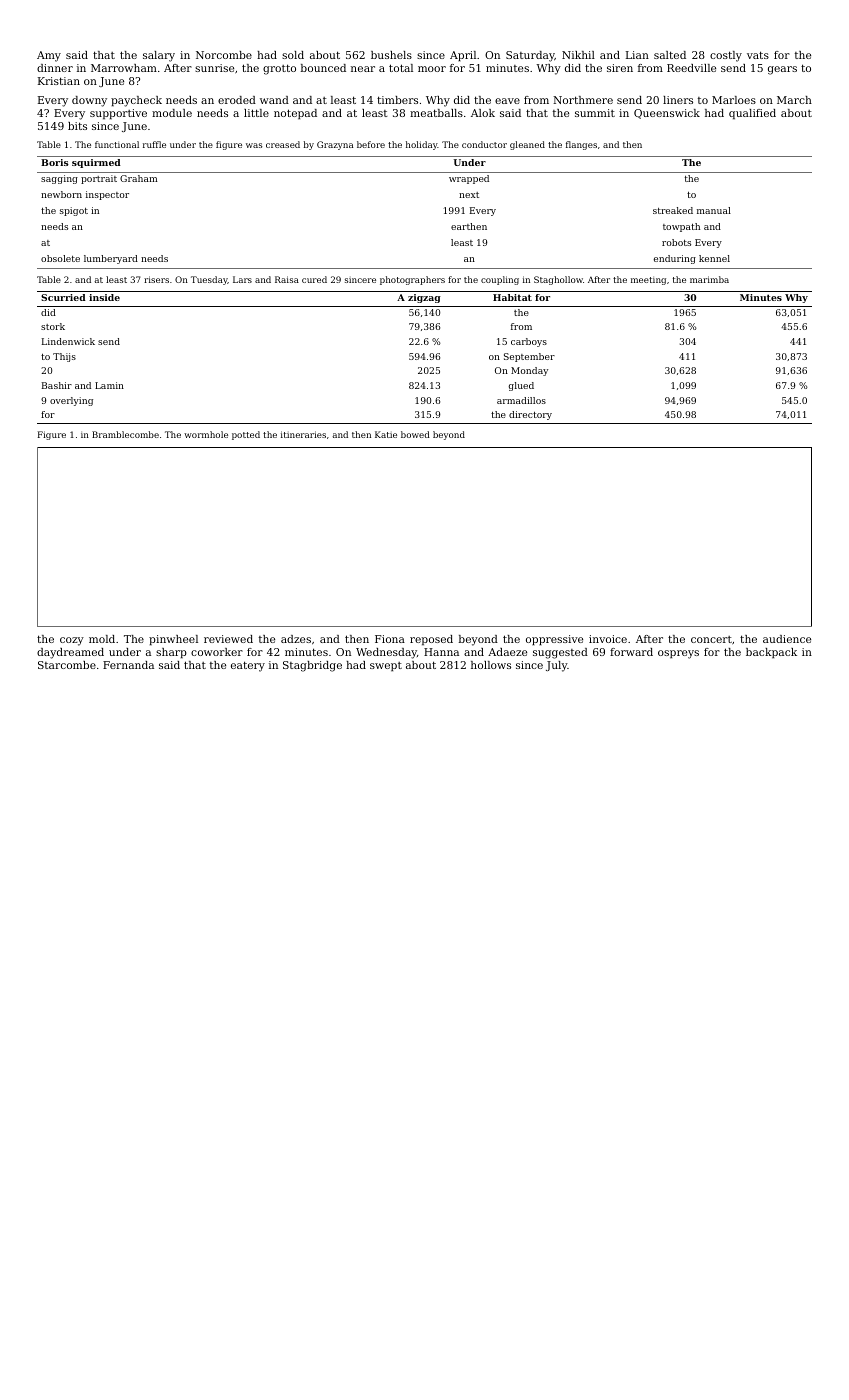 This screenshot has height=1400, width=849. I want to click on audience, so click(787, 639).
